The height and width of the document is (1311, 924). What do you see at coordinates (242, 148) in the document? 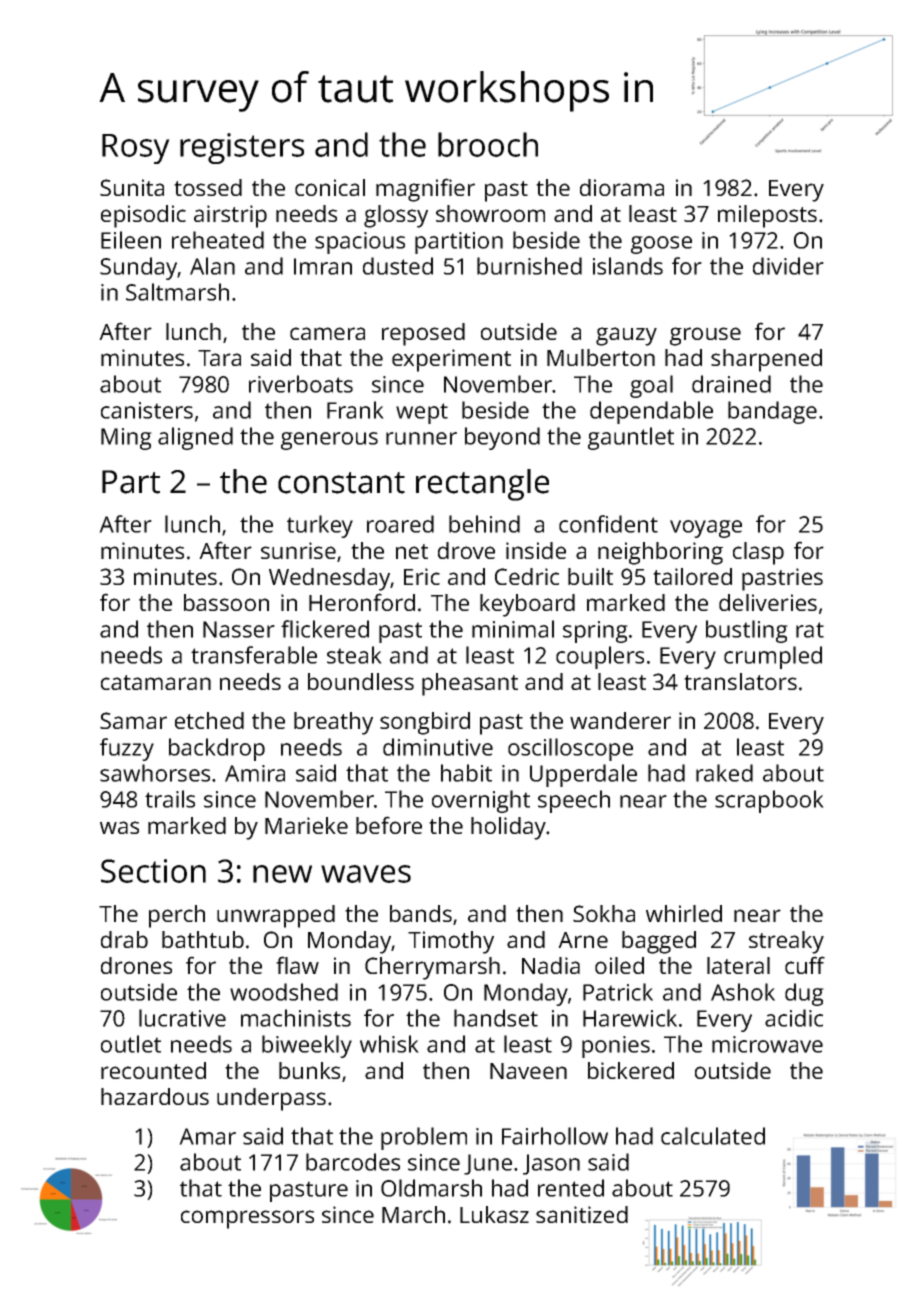
I see `registers` at bounding box center [242, 148].
